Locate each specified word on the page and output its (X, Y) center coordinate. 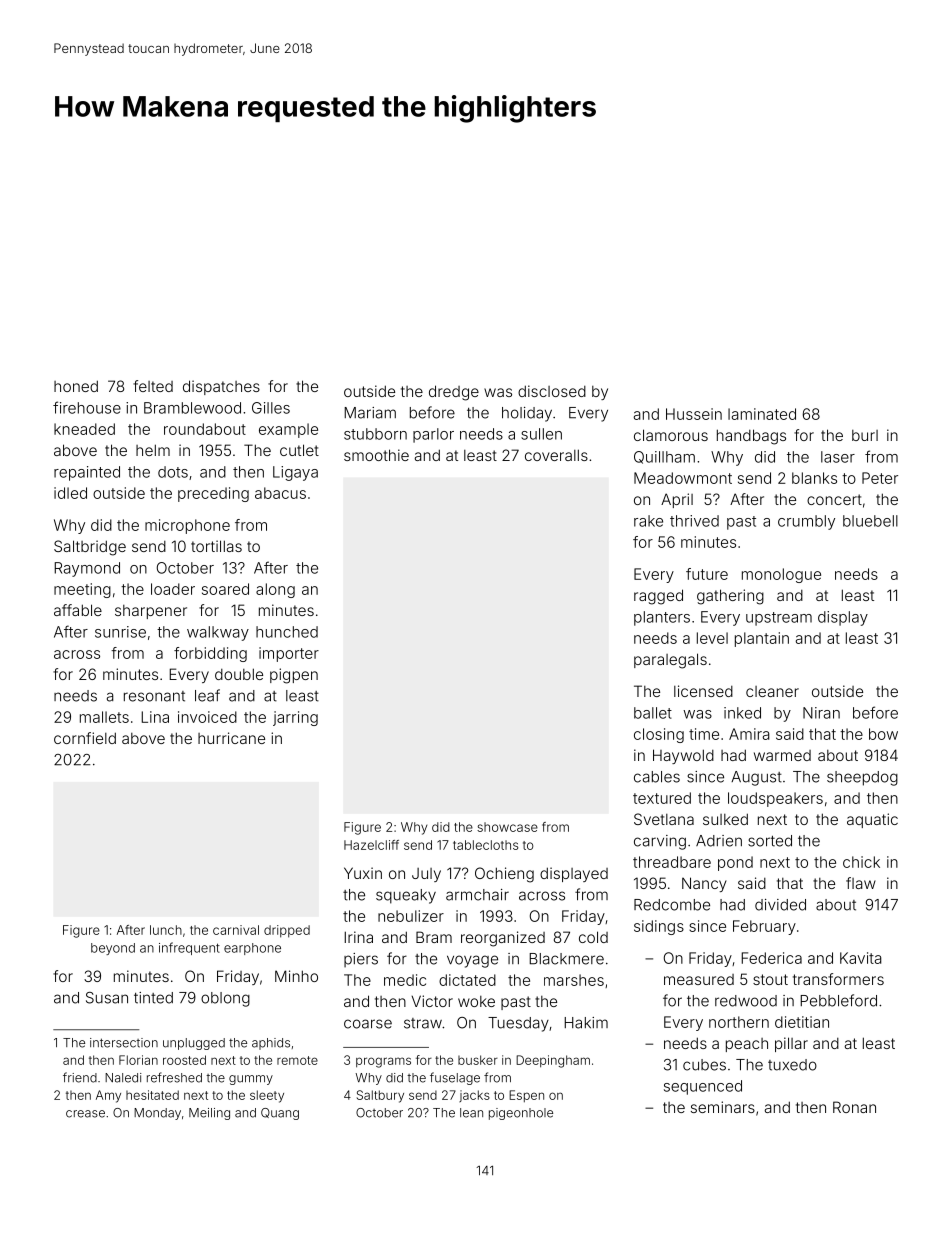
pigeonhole (521, 1114)
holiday (527, 414)
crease (85, 1114)
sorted (770, 841)
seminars (723, 1107)
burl (865, 435)
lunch (166, 930)
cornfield (85, 738)
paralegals (670, 661)
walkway (218, 633)
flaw (861, 883)
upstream (779, 619)
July (426, 875)
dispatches (221, 387)
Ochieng (504, 875)
